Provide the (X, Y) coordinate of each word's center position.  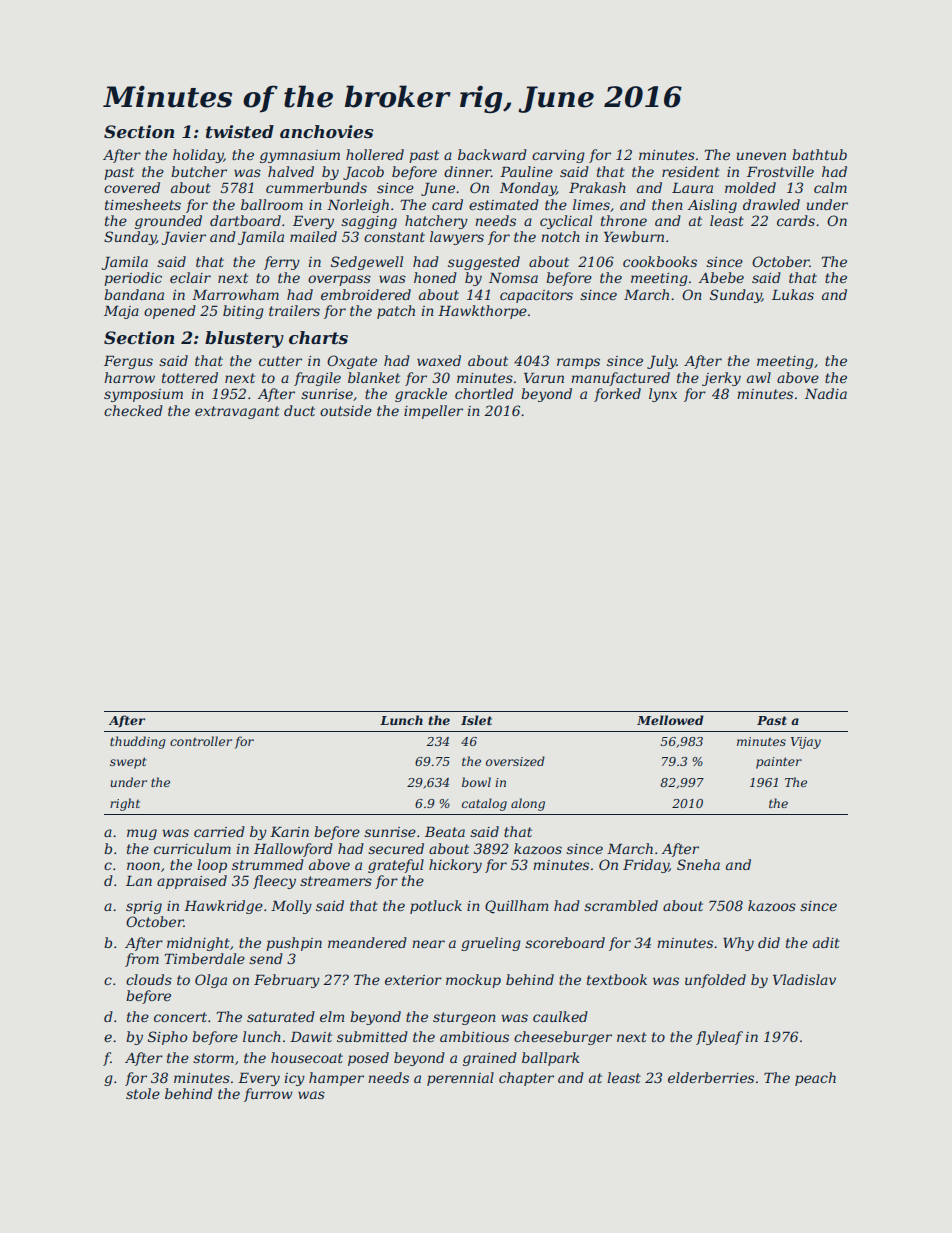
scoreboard (565, 942)
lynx (663, 395)
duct (299, 410)
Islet (476, 720)
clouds (149, 979)
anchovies (326, 131)
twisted (240, 131)
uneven (761, 156)
